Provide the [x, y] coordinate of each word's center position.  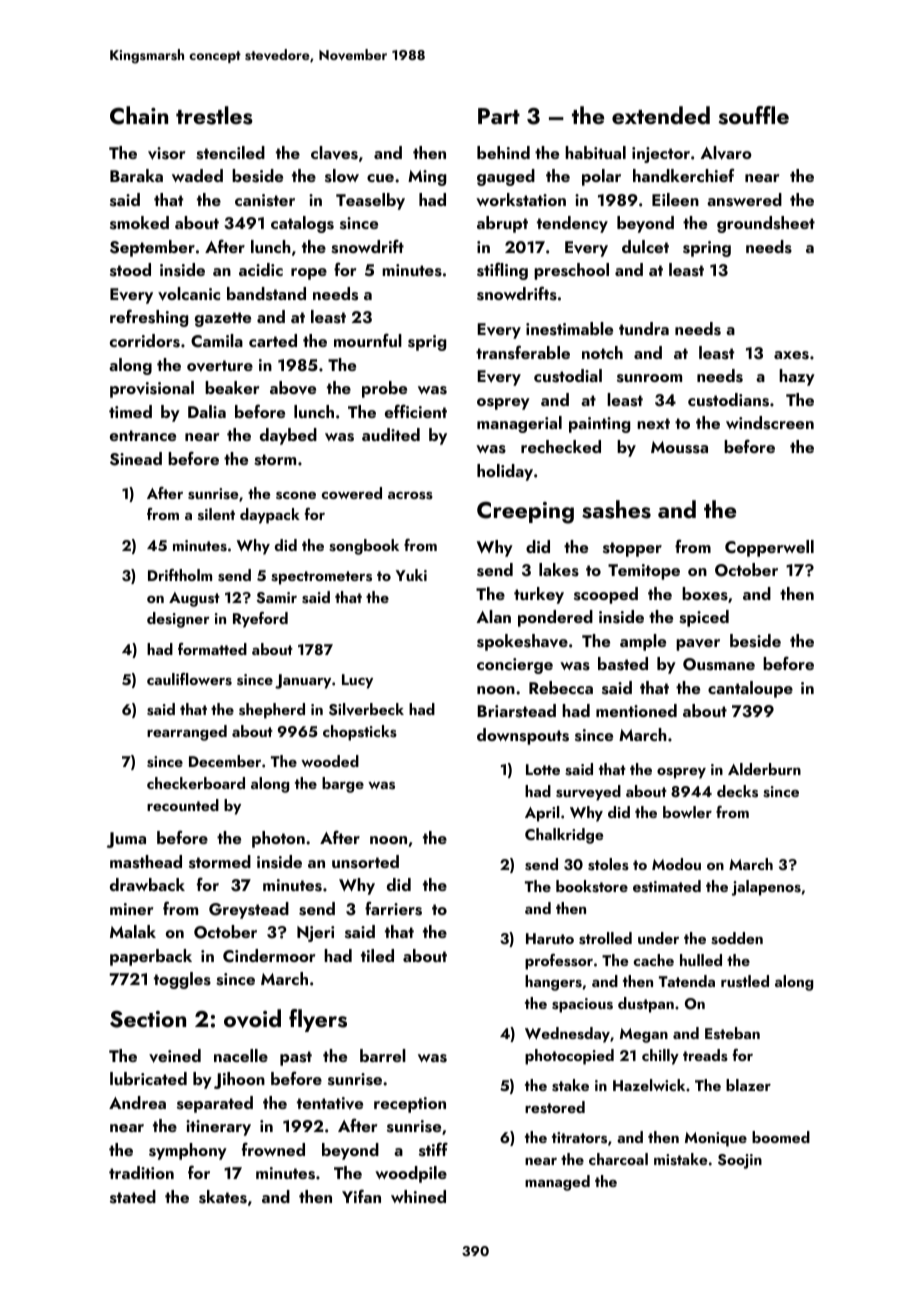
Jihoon [239, 1080]
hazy [797, 377]
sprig [427, 343]
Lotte [543, 769]
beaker [232, 387]
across [410, 495]
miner [131, 909]
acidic [261, 269]
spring [707, 249]
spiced [704, 618]
